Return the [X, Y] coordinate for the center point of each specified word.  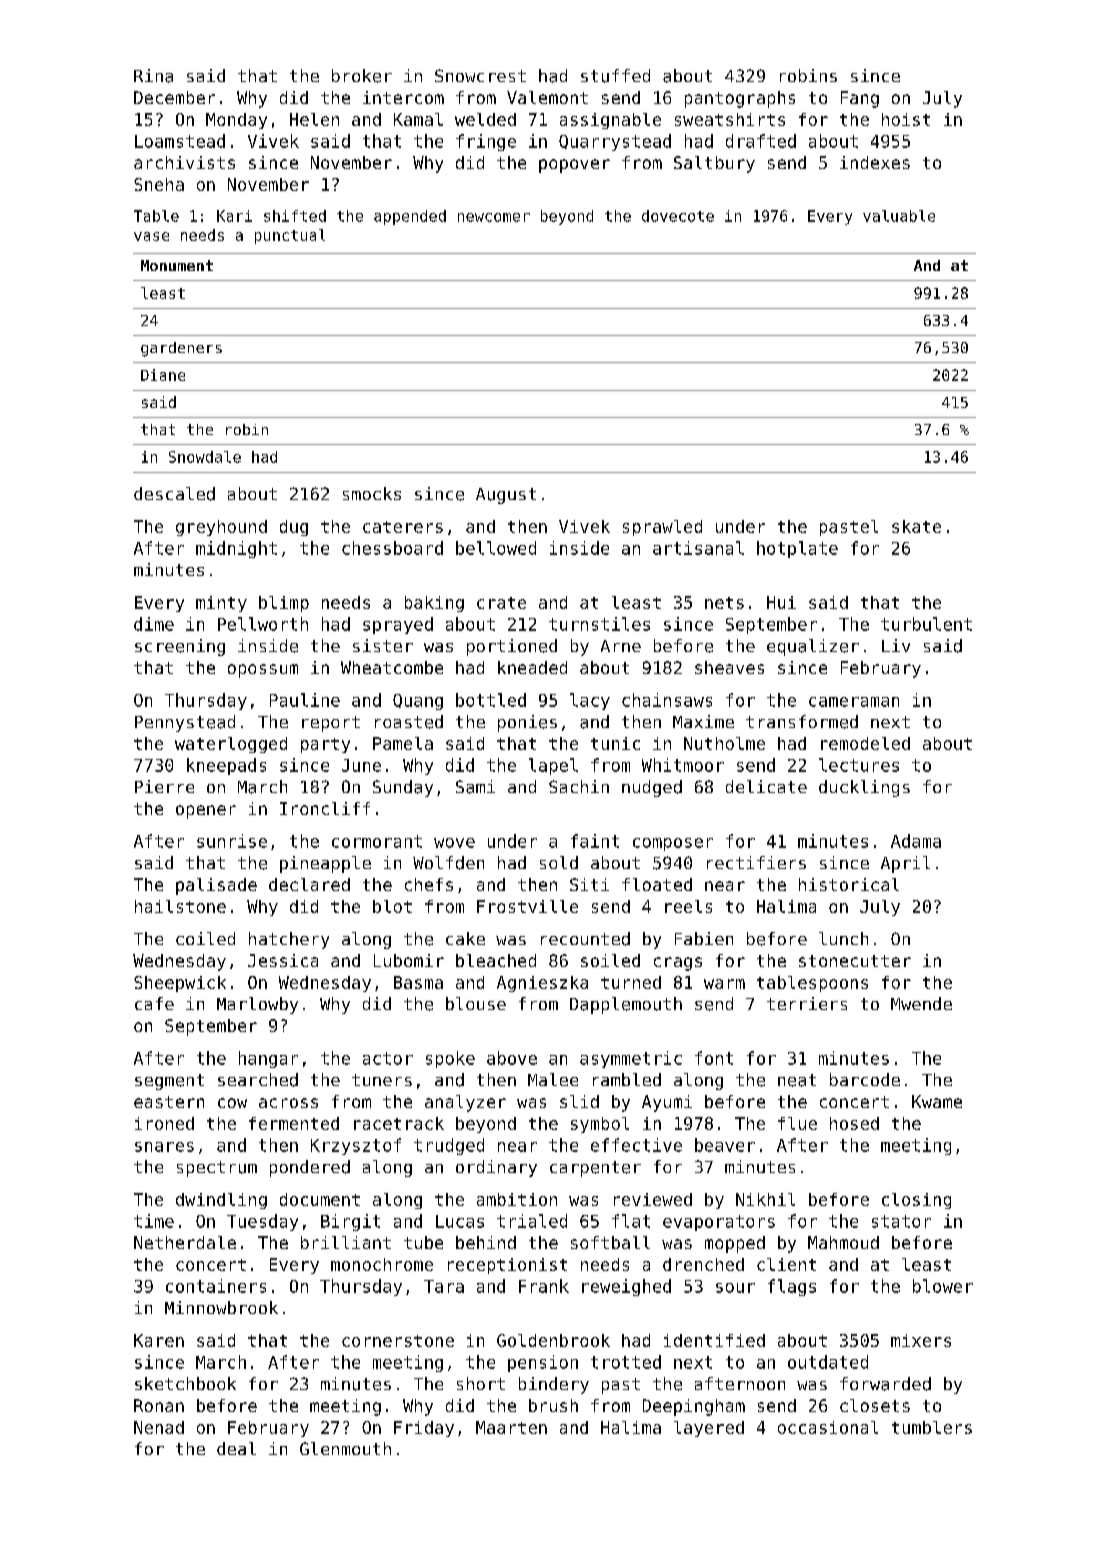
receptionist [507, 1266]
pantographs [740, 99]
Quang [418, 702]
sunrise [232, 841]
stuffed [615, 76]
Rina [153, 76]
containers [216, 1286]
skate [916, 526]
